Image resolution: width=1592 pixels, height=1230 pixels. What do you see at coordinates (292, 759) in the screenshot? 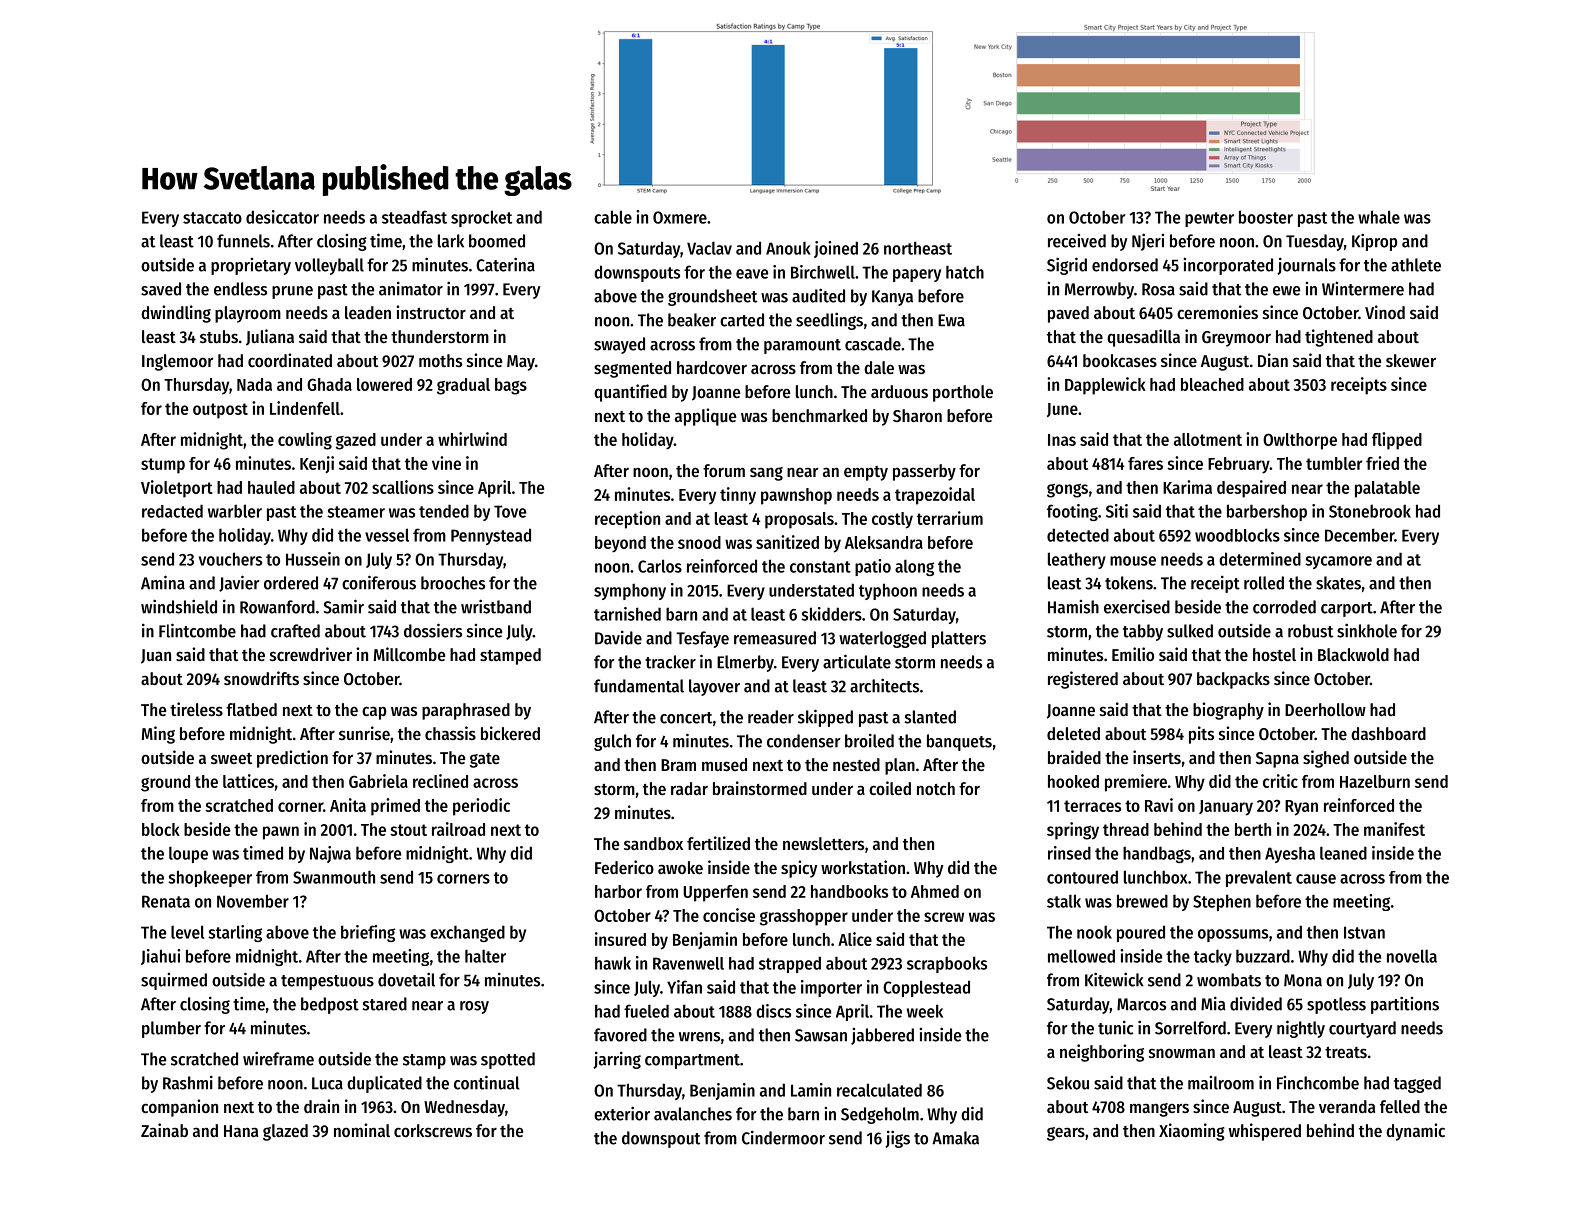
I see `prediction` at bounding box center [292, 759].
